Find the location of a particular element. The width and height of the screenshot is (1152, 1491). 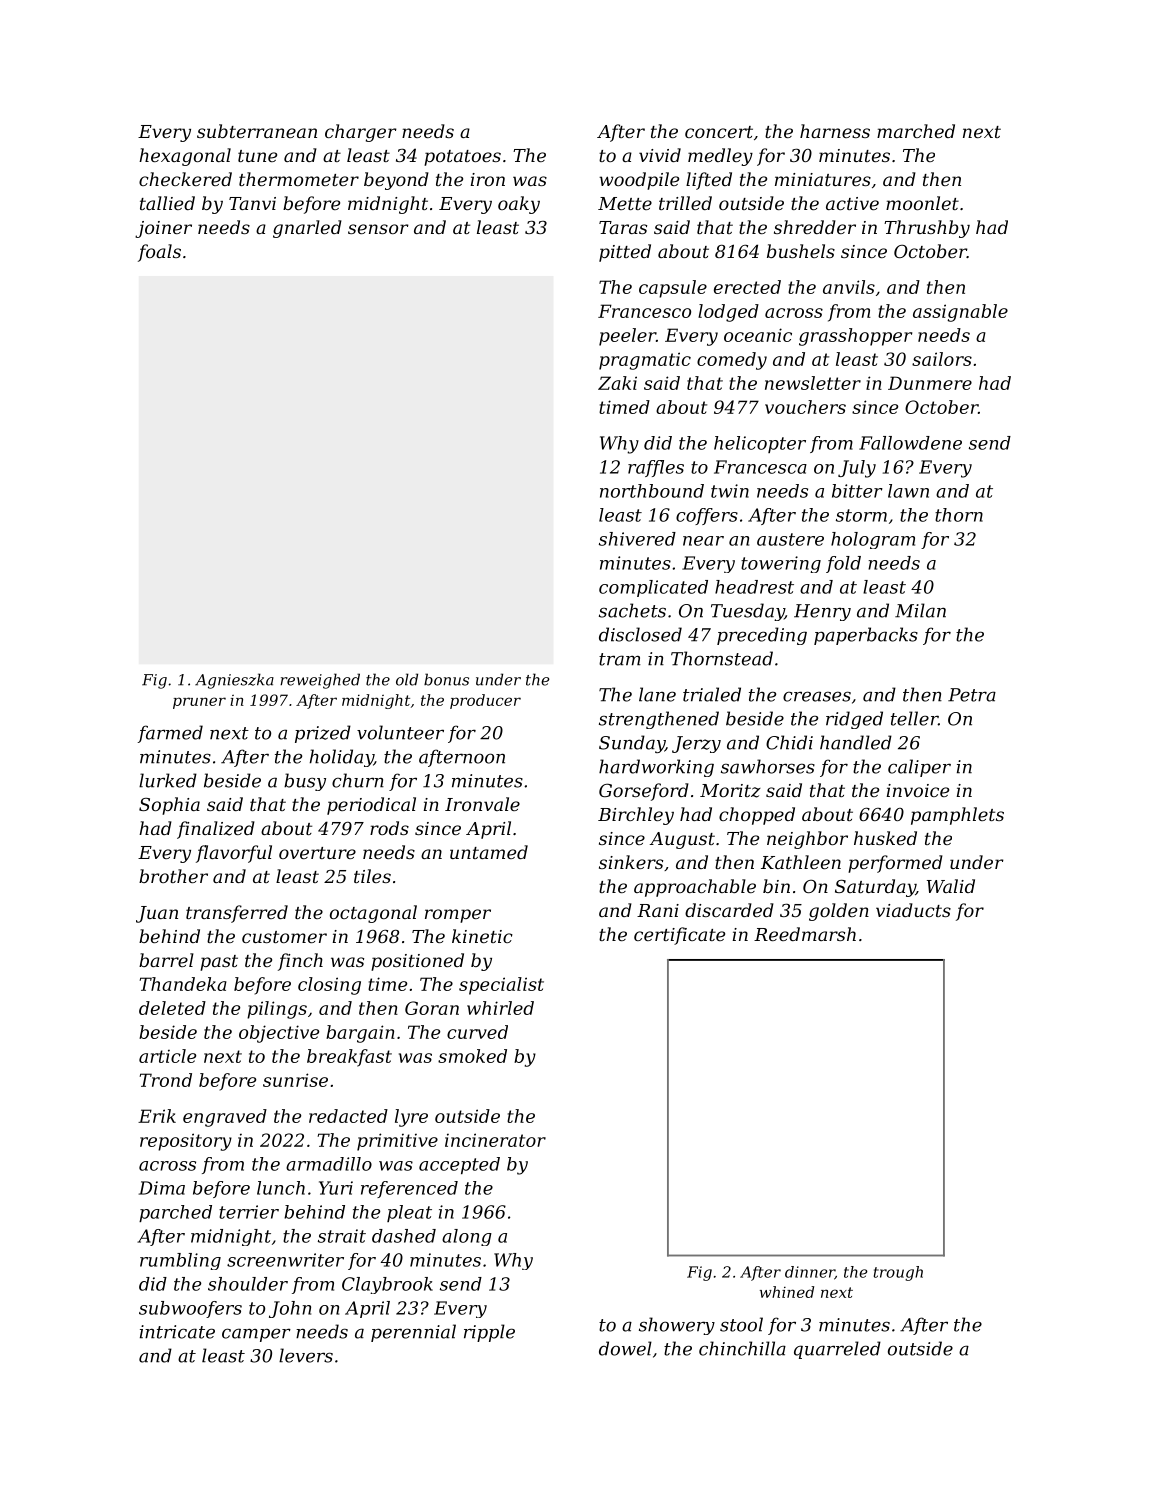

positioned is located at coordinates (417, 962).
